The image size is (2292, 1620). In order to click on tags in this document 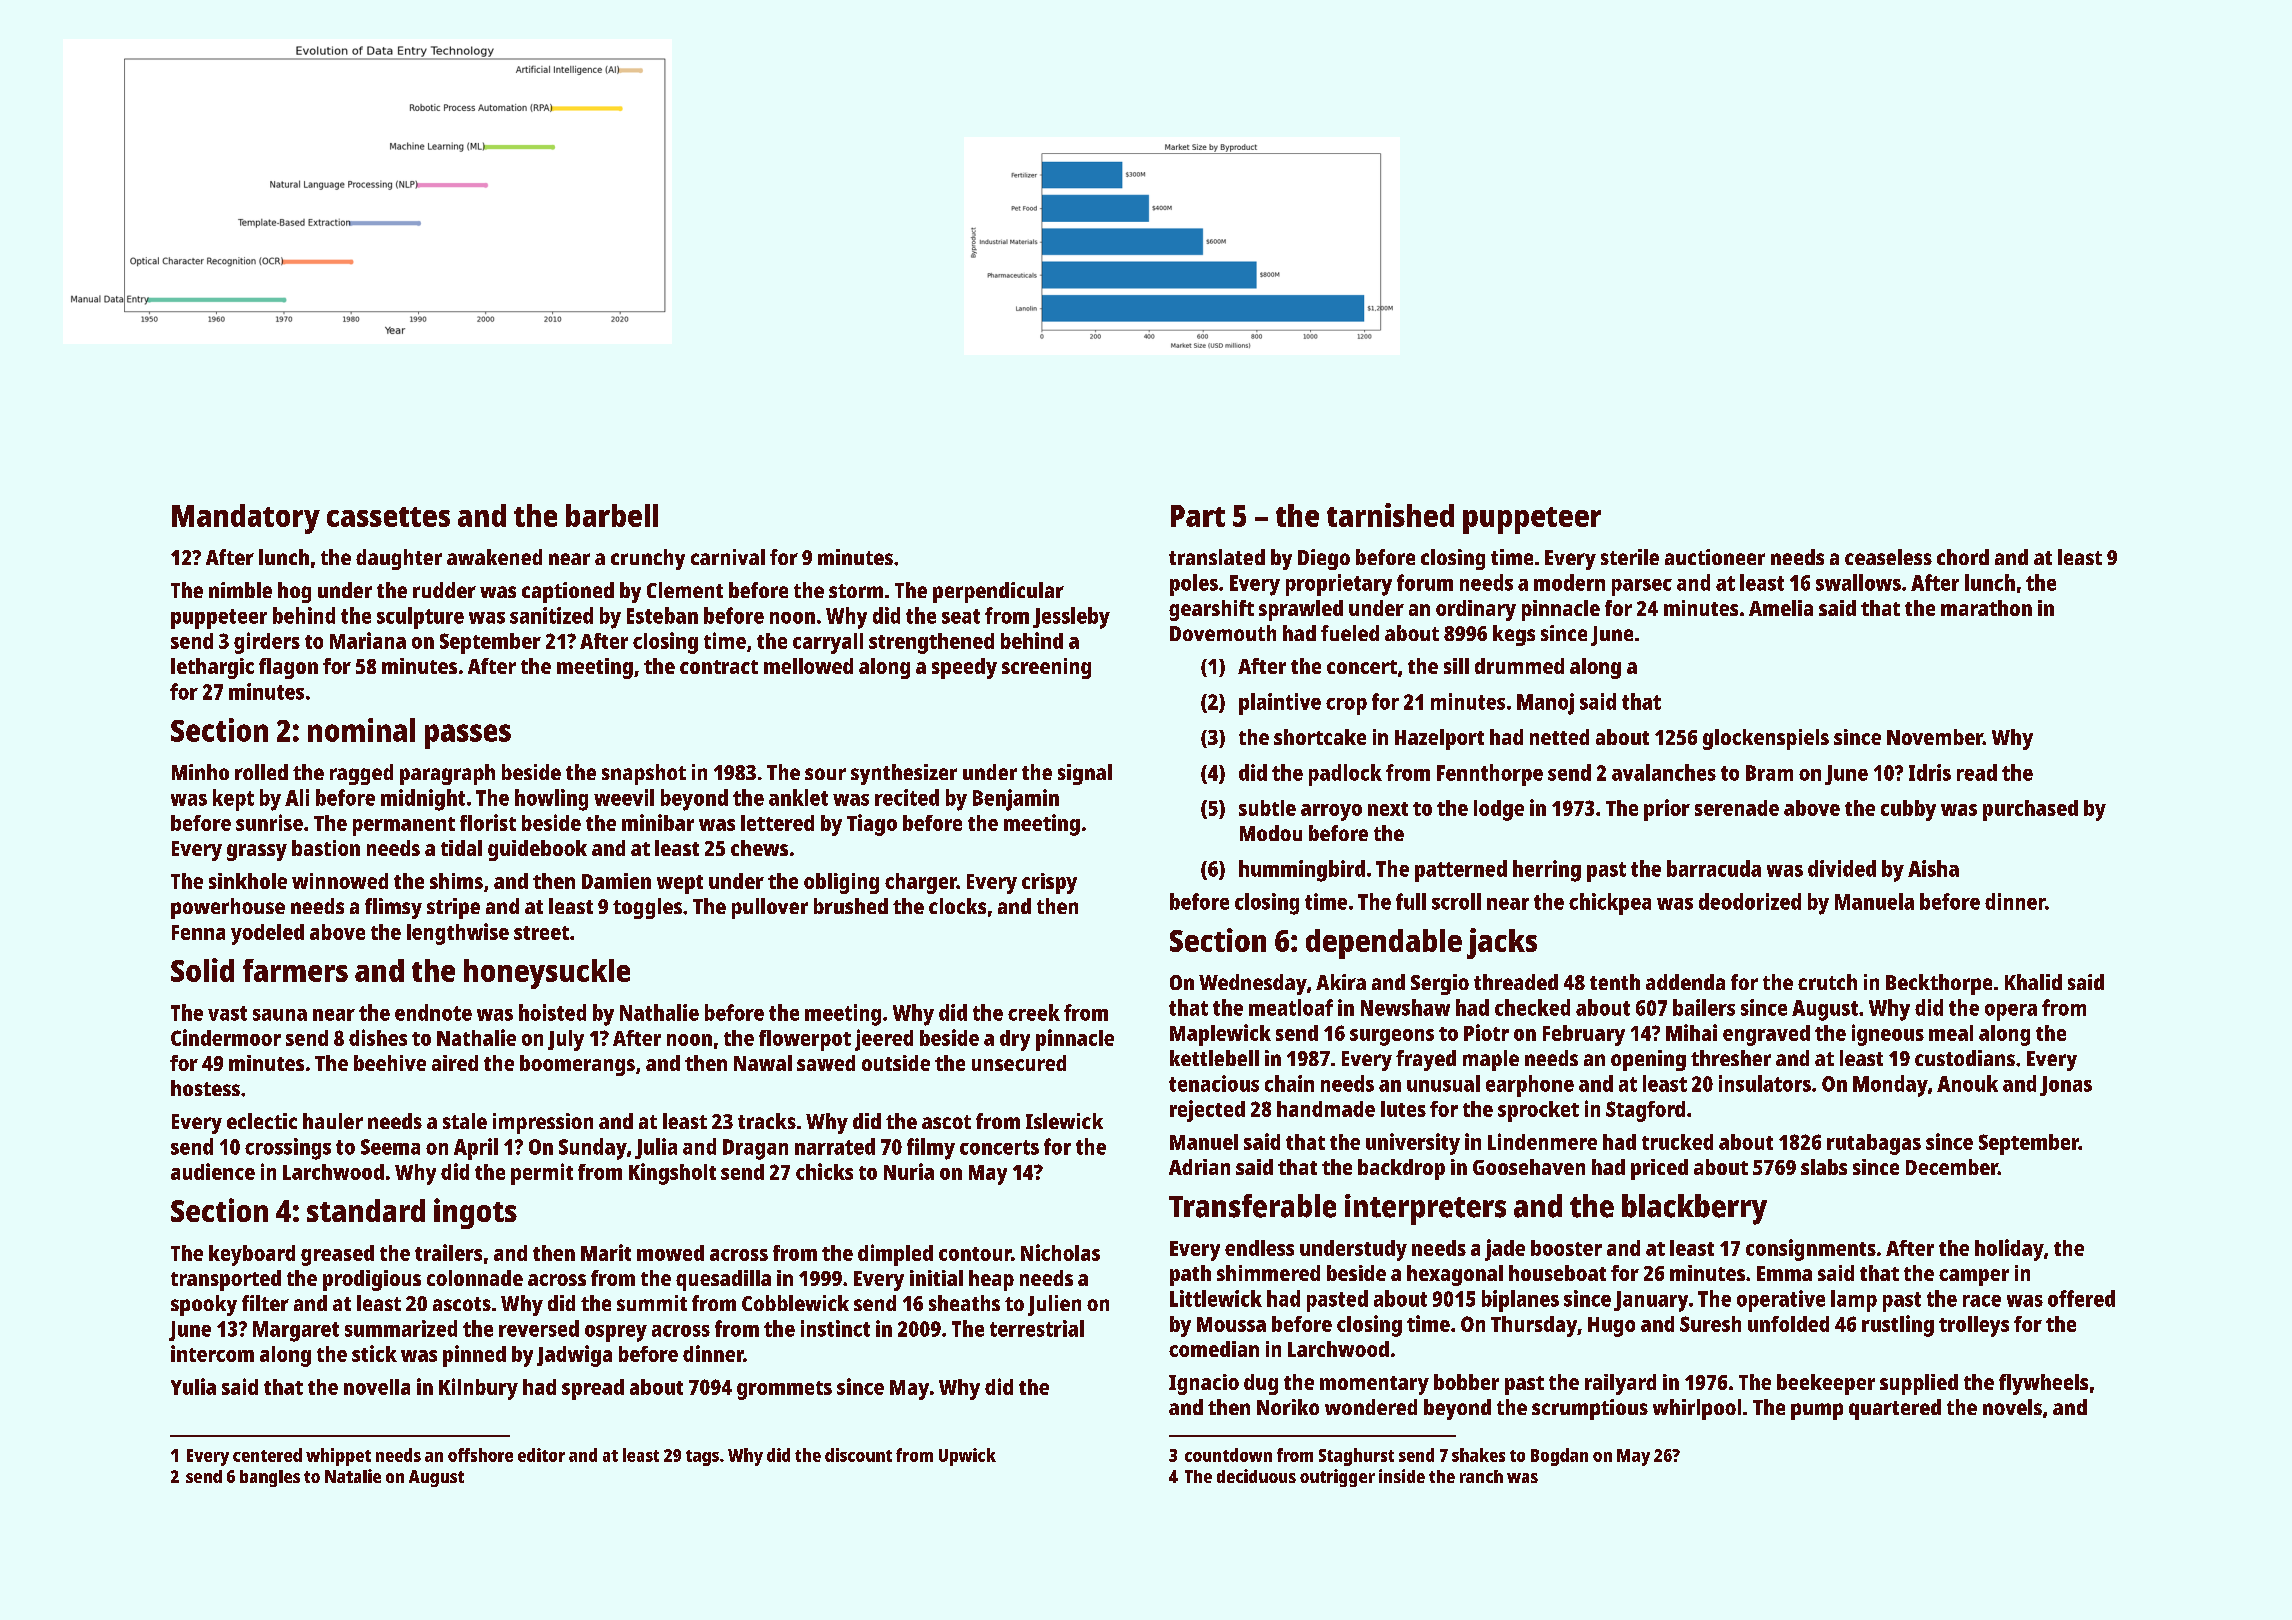, I will do `click(702, 1458)`.
